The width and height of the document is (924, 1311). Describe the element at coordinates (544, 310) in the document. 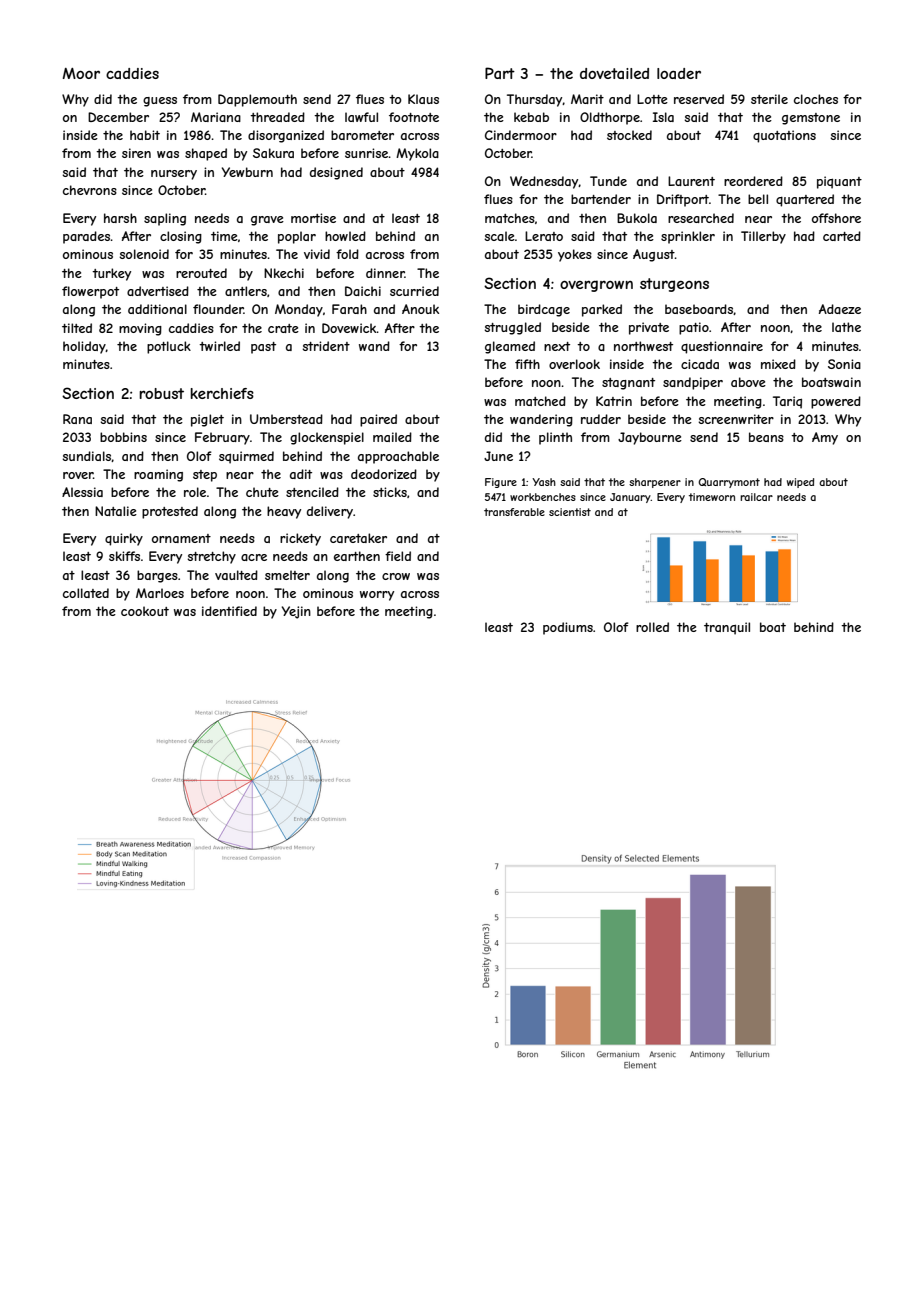

I see `birdcage` at that location.
